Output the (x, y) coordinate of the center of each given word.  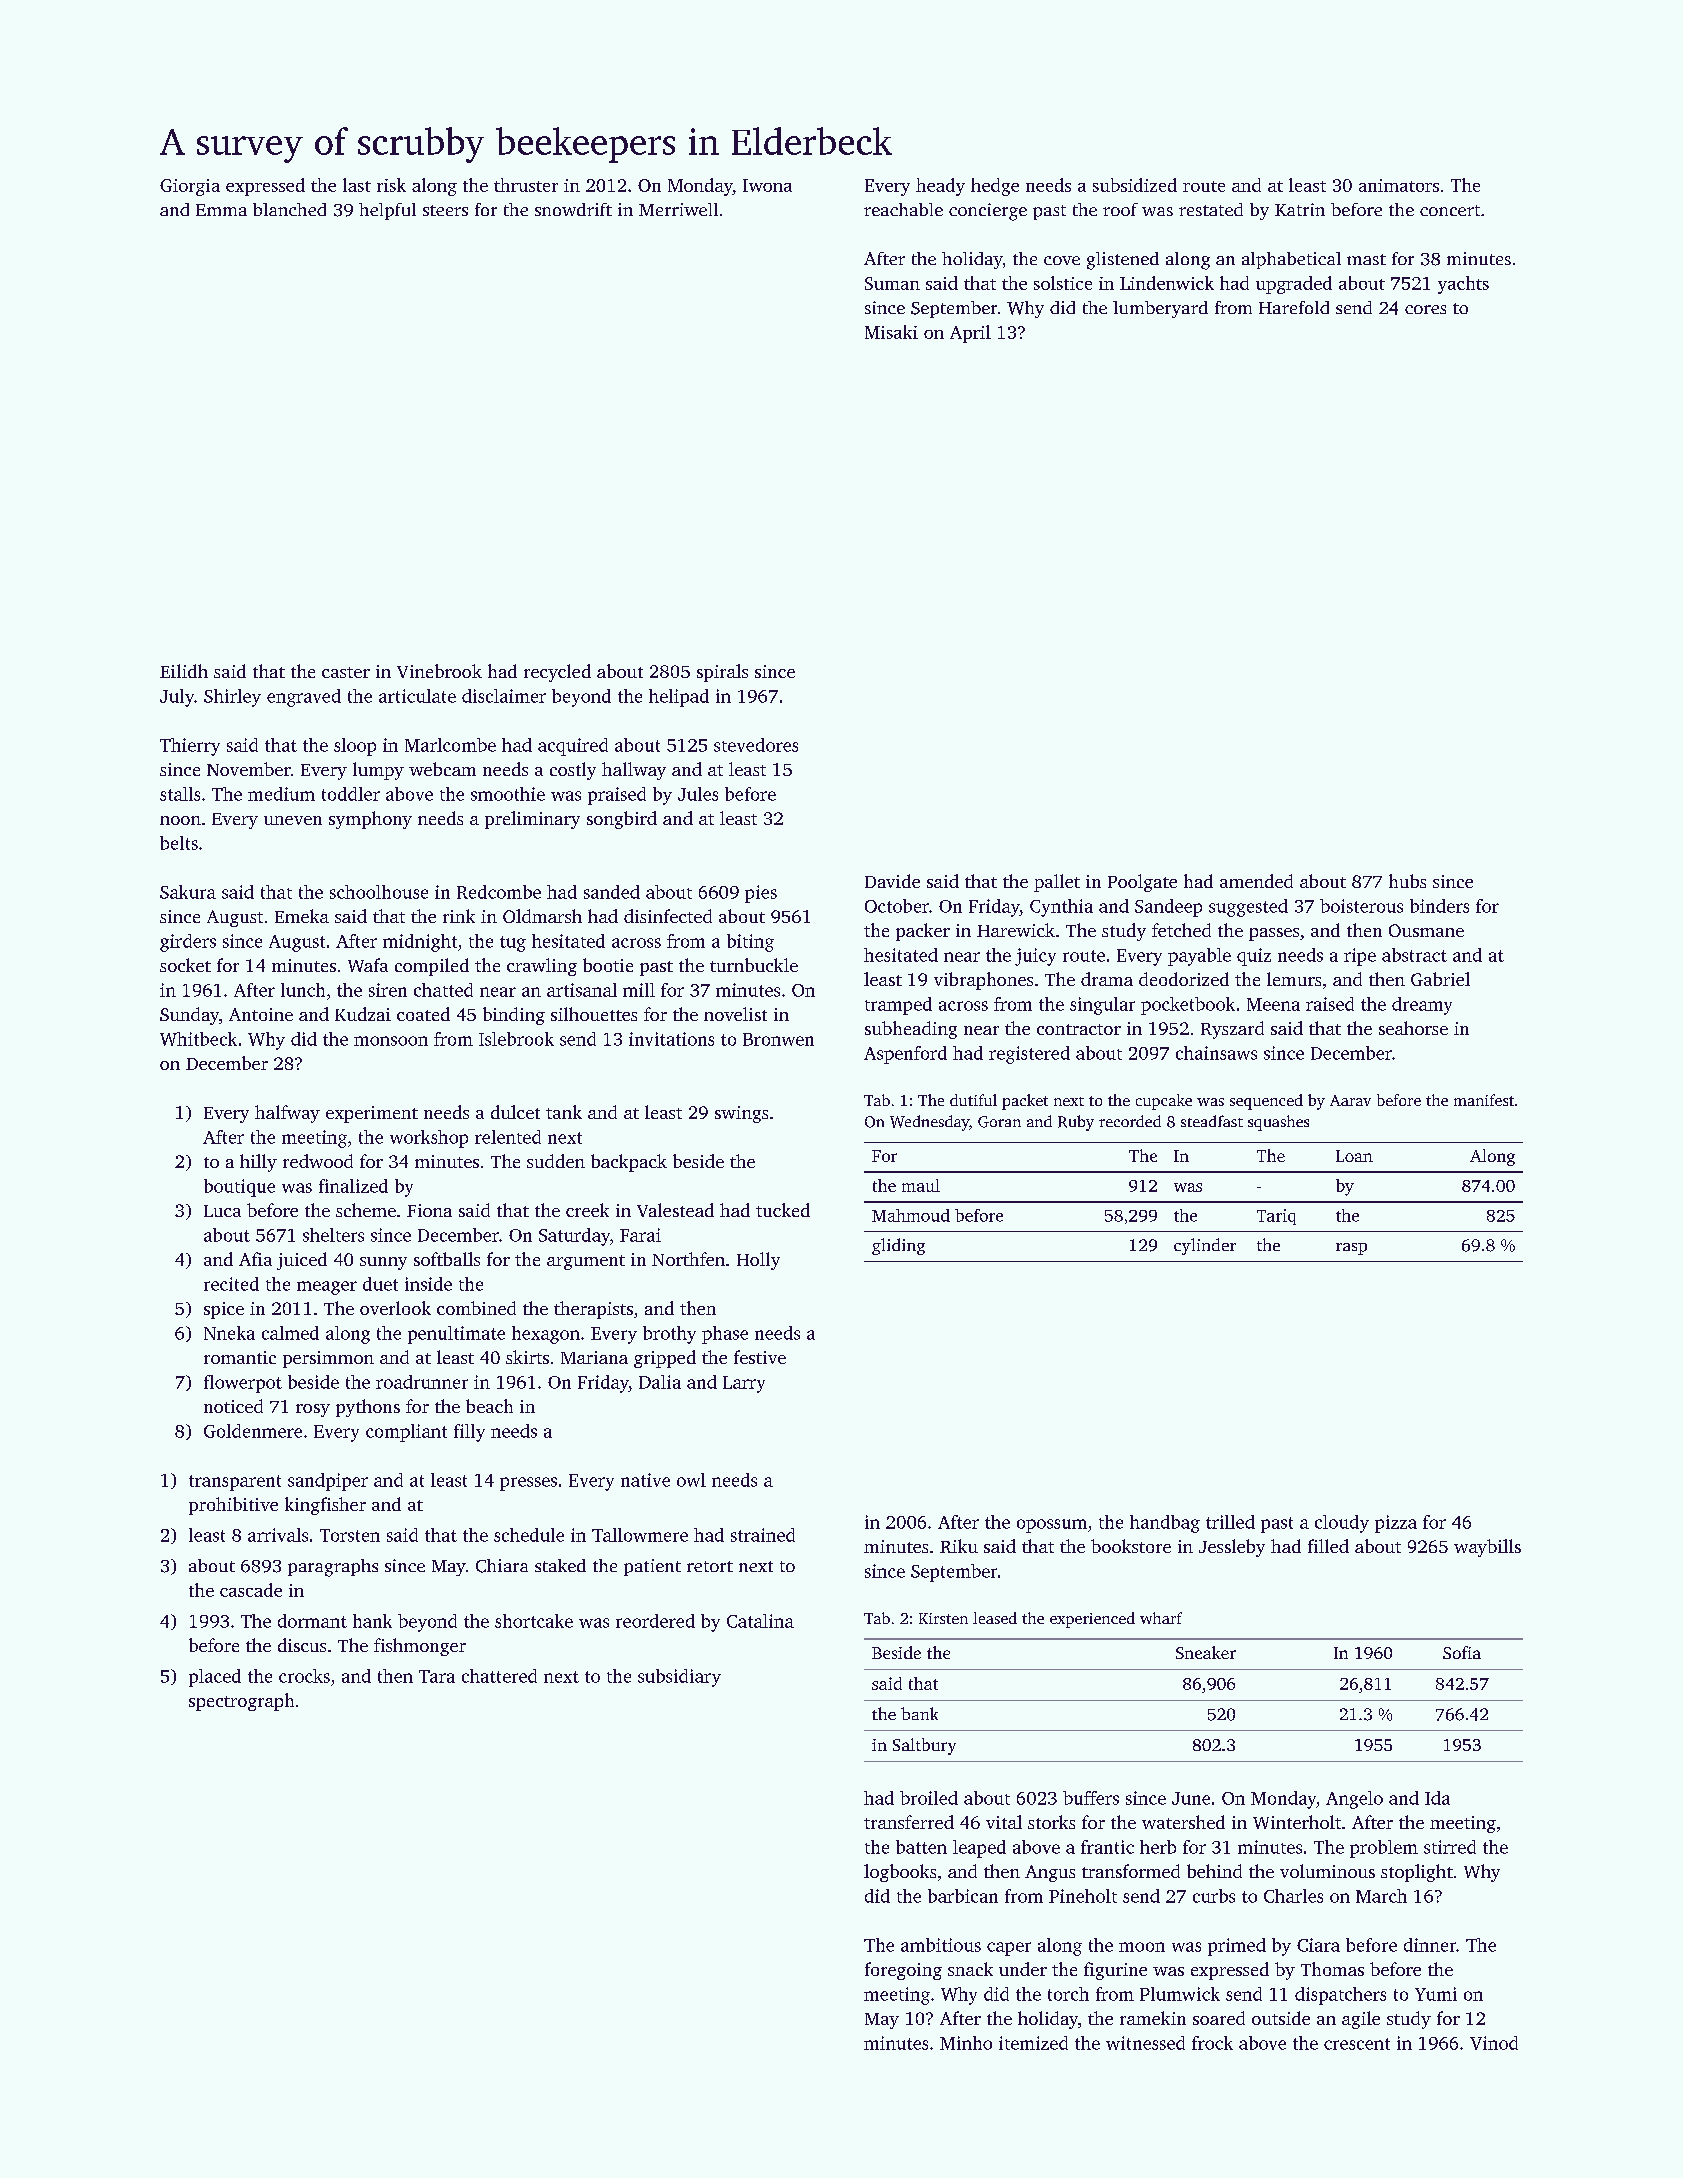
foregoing (903, 1971)
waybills (1487, 1548)
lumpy (378, 771)
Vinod (1494, 2043)
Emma (221, 210)
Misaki (891, 332)
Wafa (368, 965)
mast (1366, 259)
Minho (966, 2043)
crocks (304, 1676)
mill (639, 990)
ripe (1360, 957)
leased (995, 1618)
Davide (892, 881)
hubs (1407, 881)
